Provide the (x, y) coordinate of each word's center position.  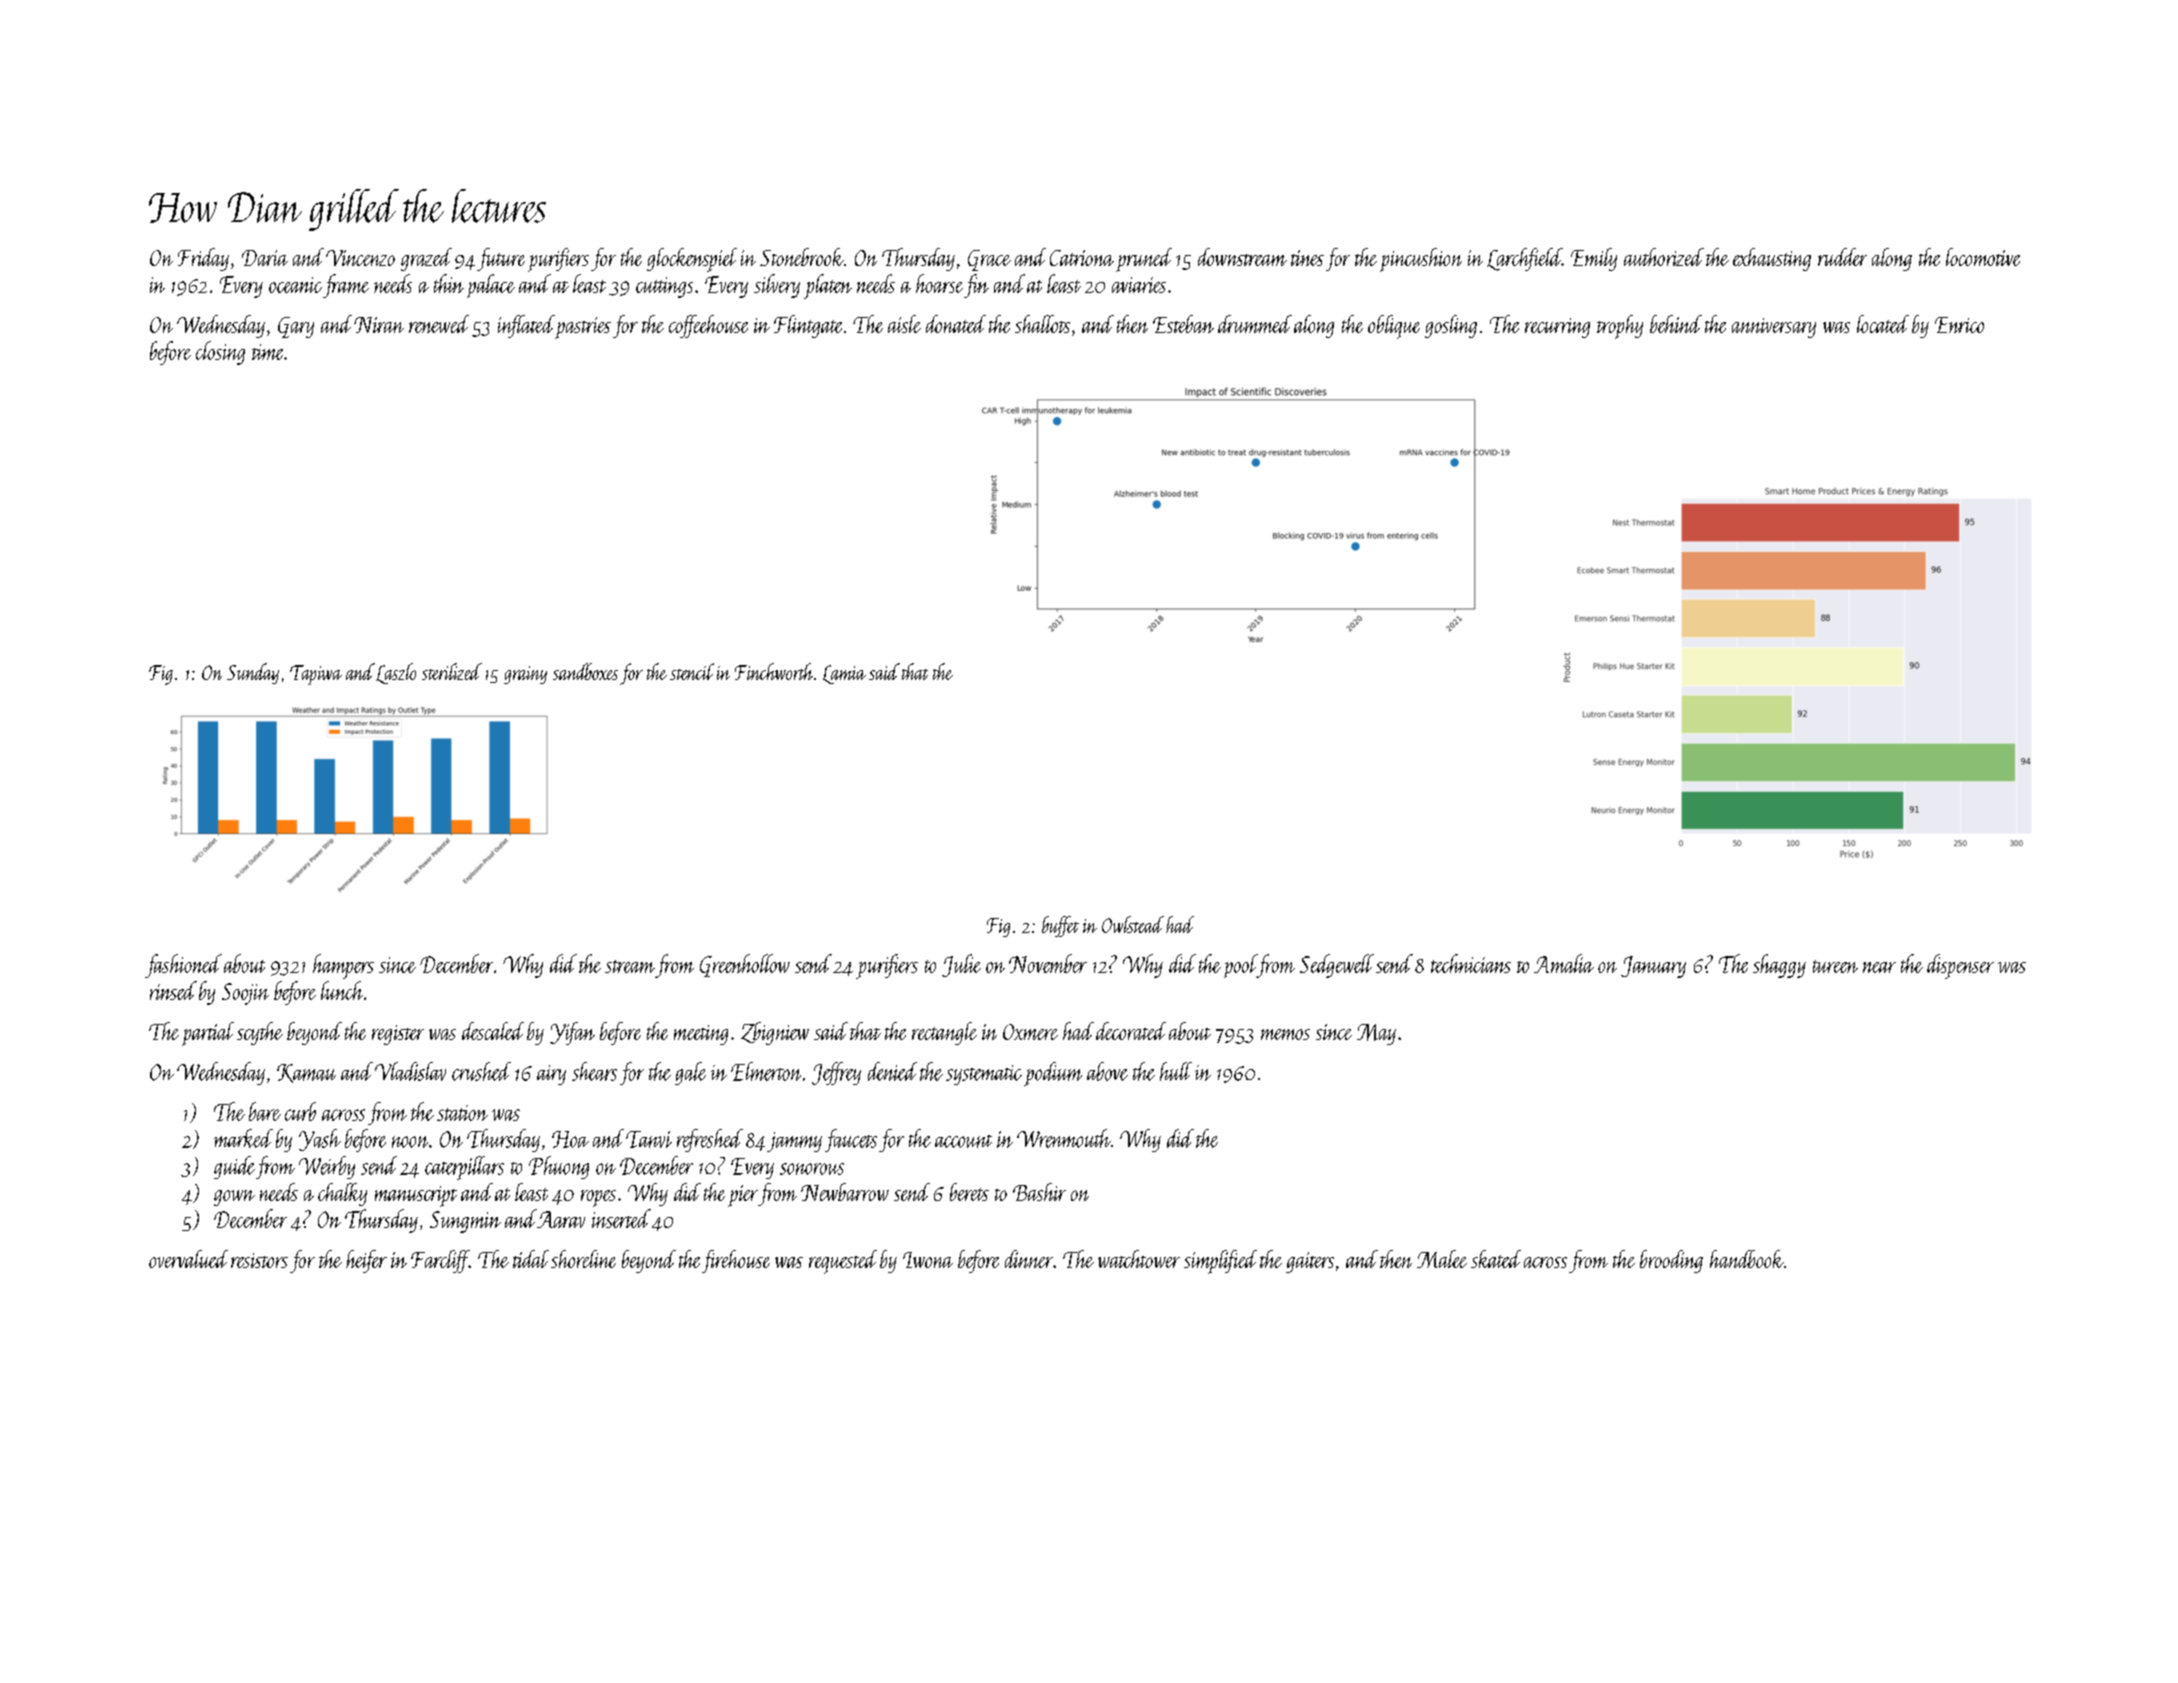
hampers (343, 966)
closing (220, 353)
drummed (1255, 324)
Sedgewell (1337, 966)
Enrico (1959, 325)
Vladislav (410, 1071)
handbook (1747, 1259)
